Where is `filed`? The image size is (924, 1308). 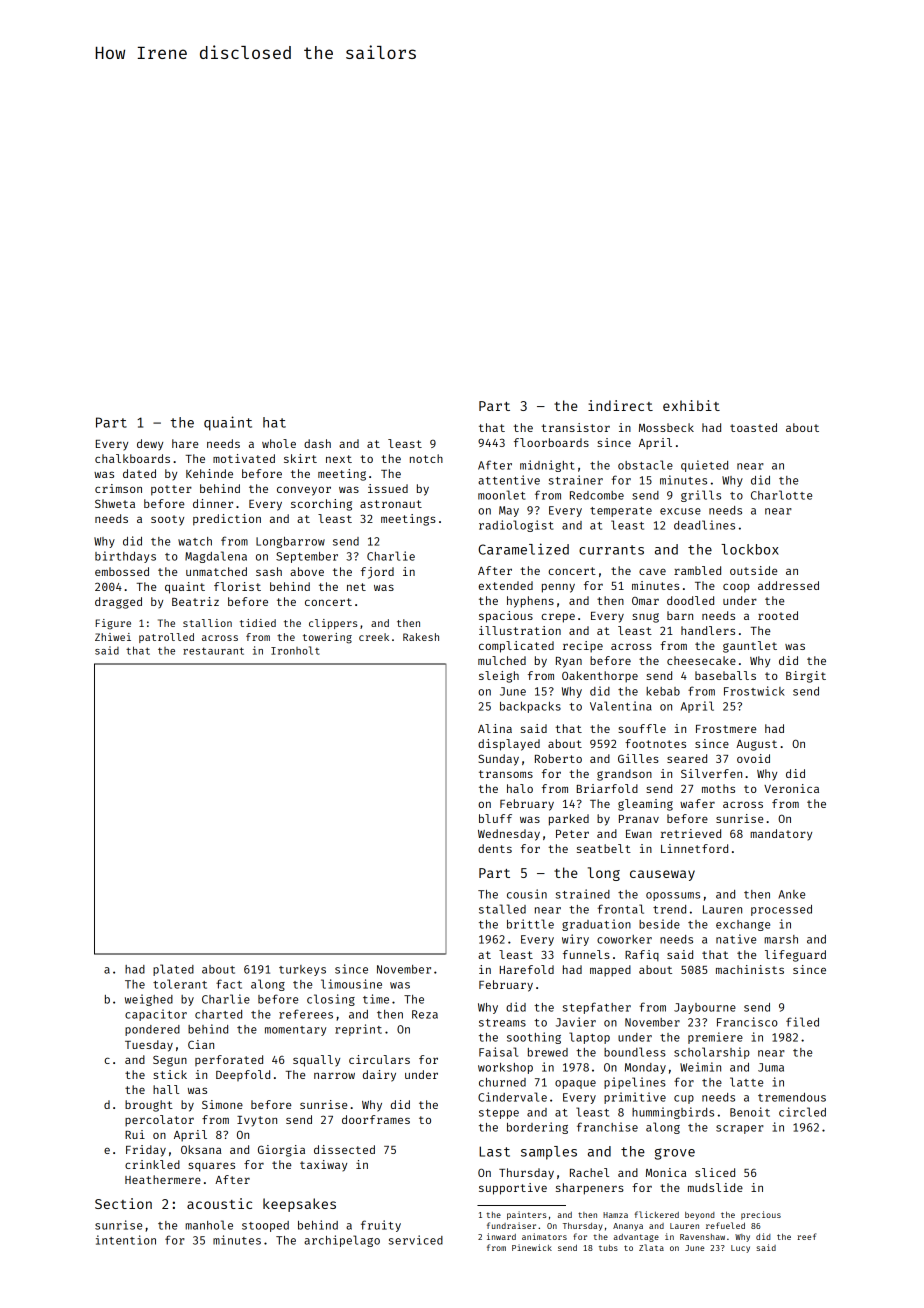 filed is located at coordinates (802, 1022).
